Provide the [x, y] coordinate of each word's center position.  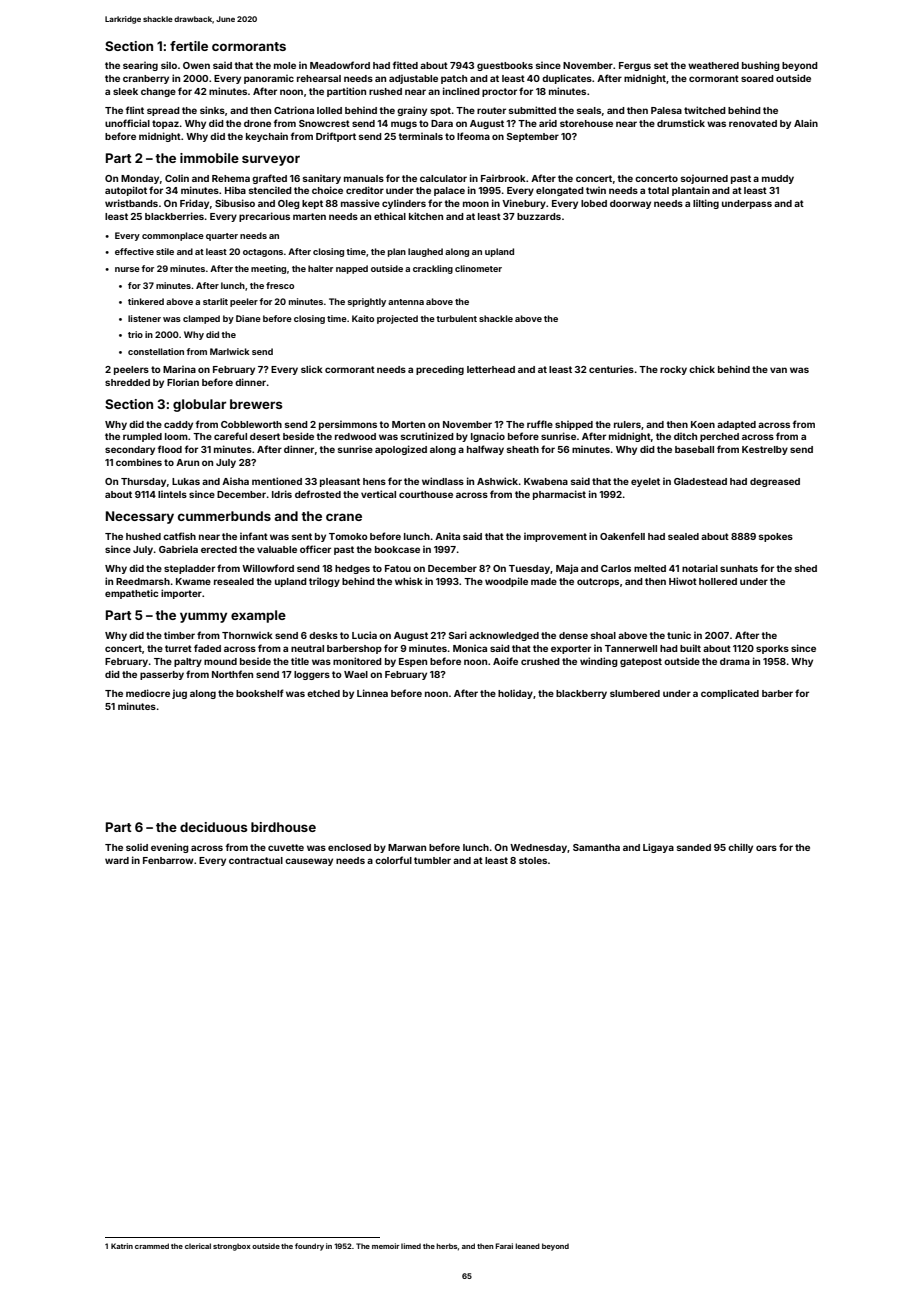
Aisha [235, 481]
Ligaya [658, 848]
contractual [256, 860]
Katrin [122, 1246]
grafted [269, 179]
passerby [162, 675]
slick [312, 369]
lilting [706, 204]
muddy [778, 179]
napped [352, 269]
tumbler [432, 860]
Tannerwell [631, 648]
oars [766, 848]
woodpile [506, 582]
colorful [393, 860]
